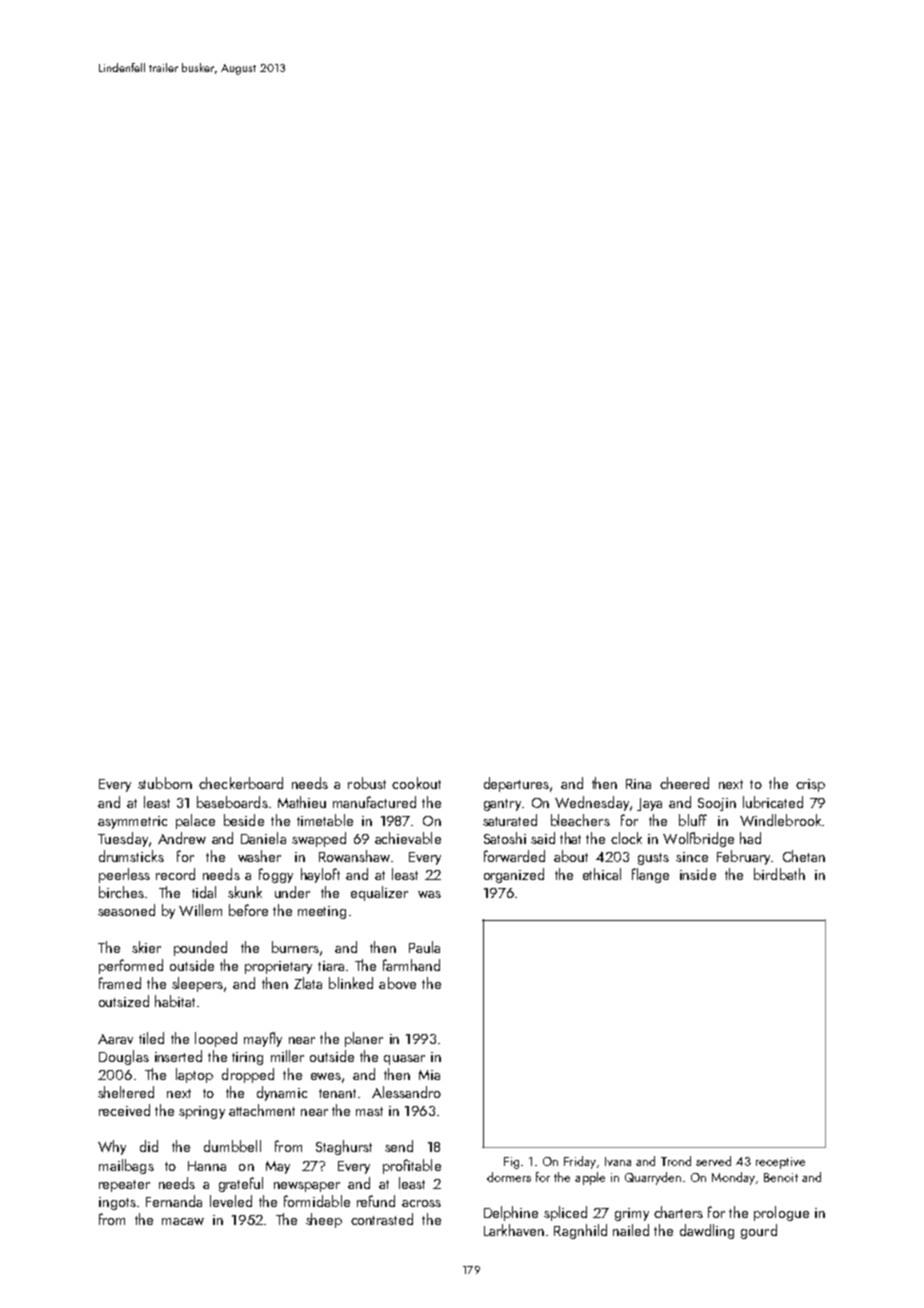 The width and height of the image is (924, 1308). I want to click on pounded, so click(200, 948).
